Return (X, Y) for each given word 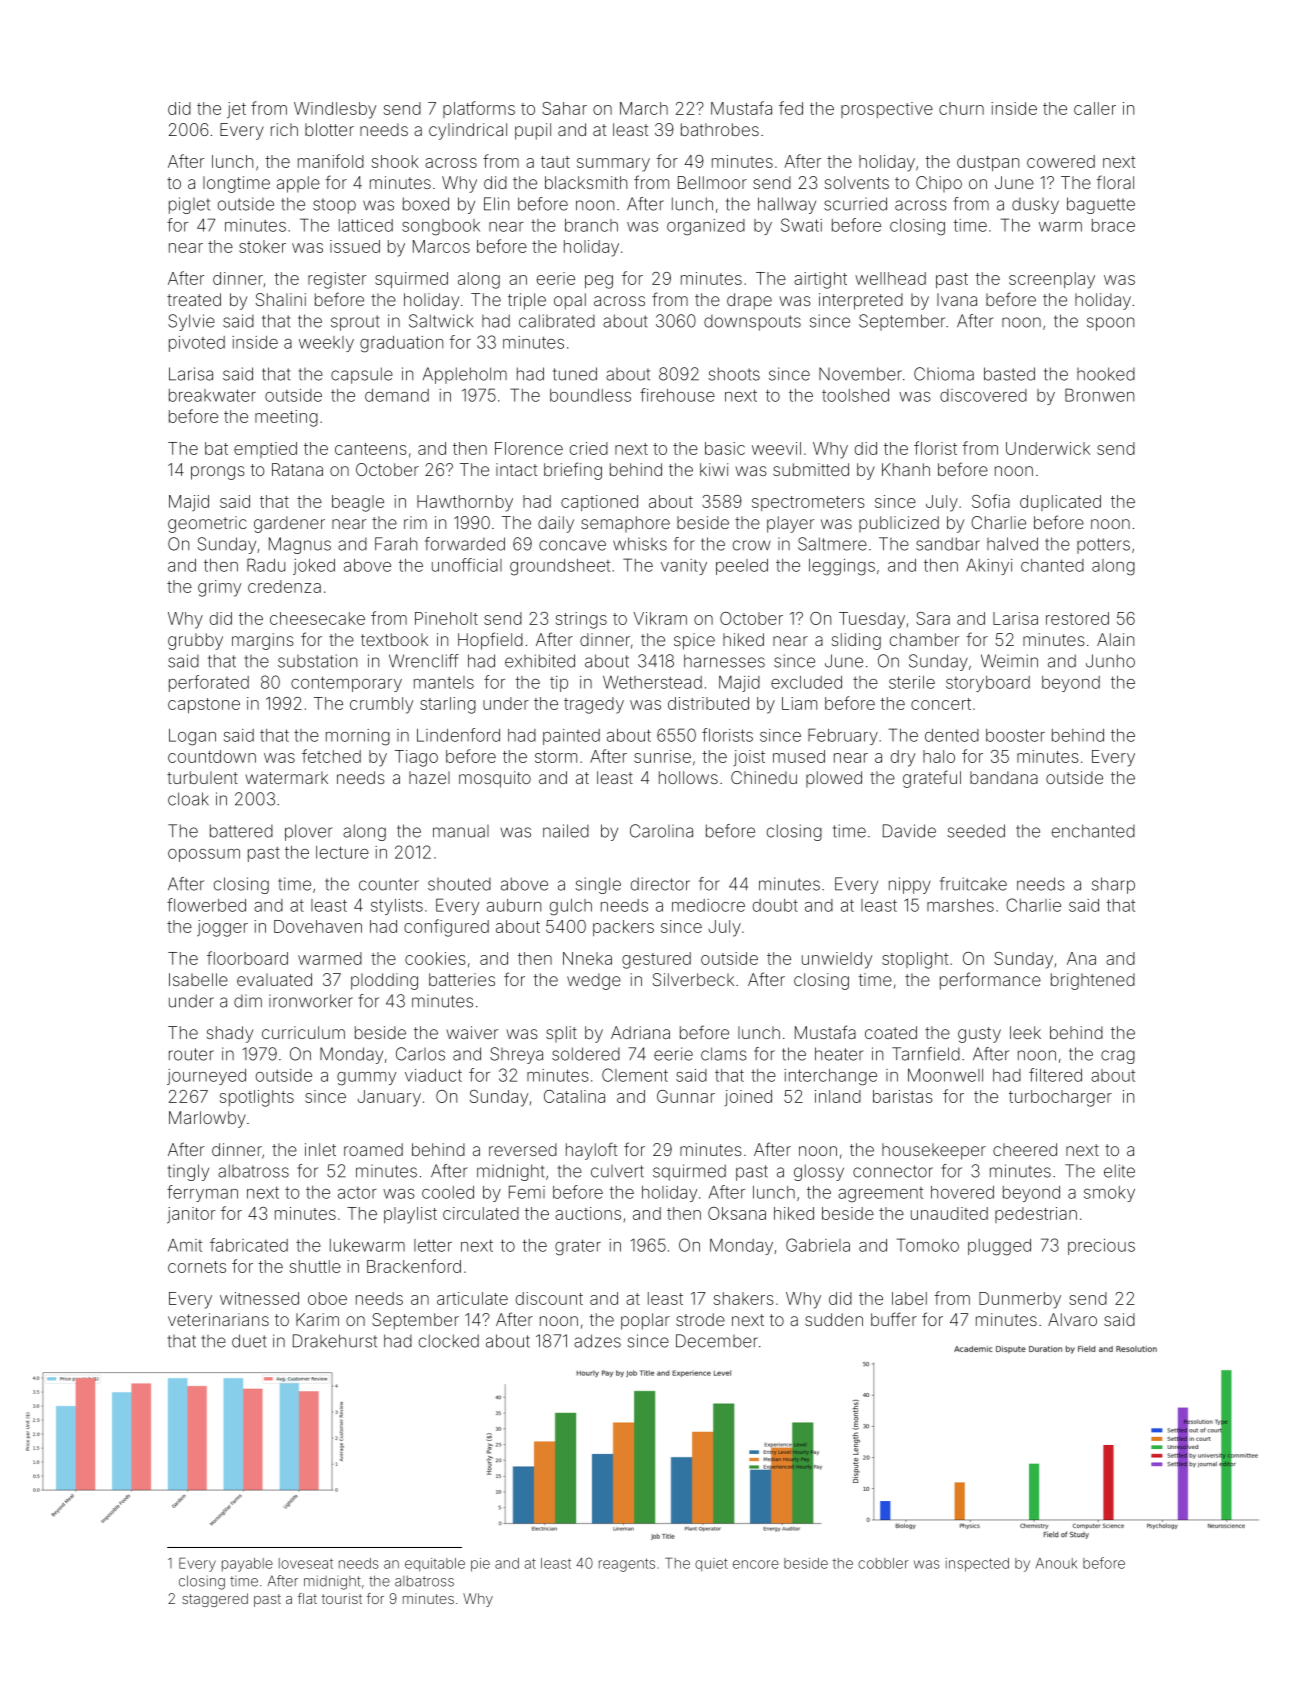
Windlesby (335, 110)
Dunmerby (1020, 1300)
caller (1095, 108)
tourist (342, 1598)
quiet (711, 1565)
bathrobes (720, 129)
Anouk (1056, 1563)
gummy (366, 1079)
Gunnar (686, 1096)
